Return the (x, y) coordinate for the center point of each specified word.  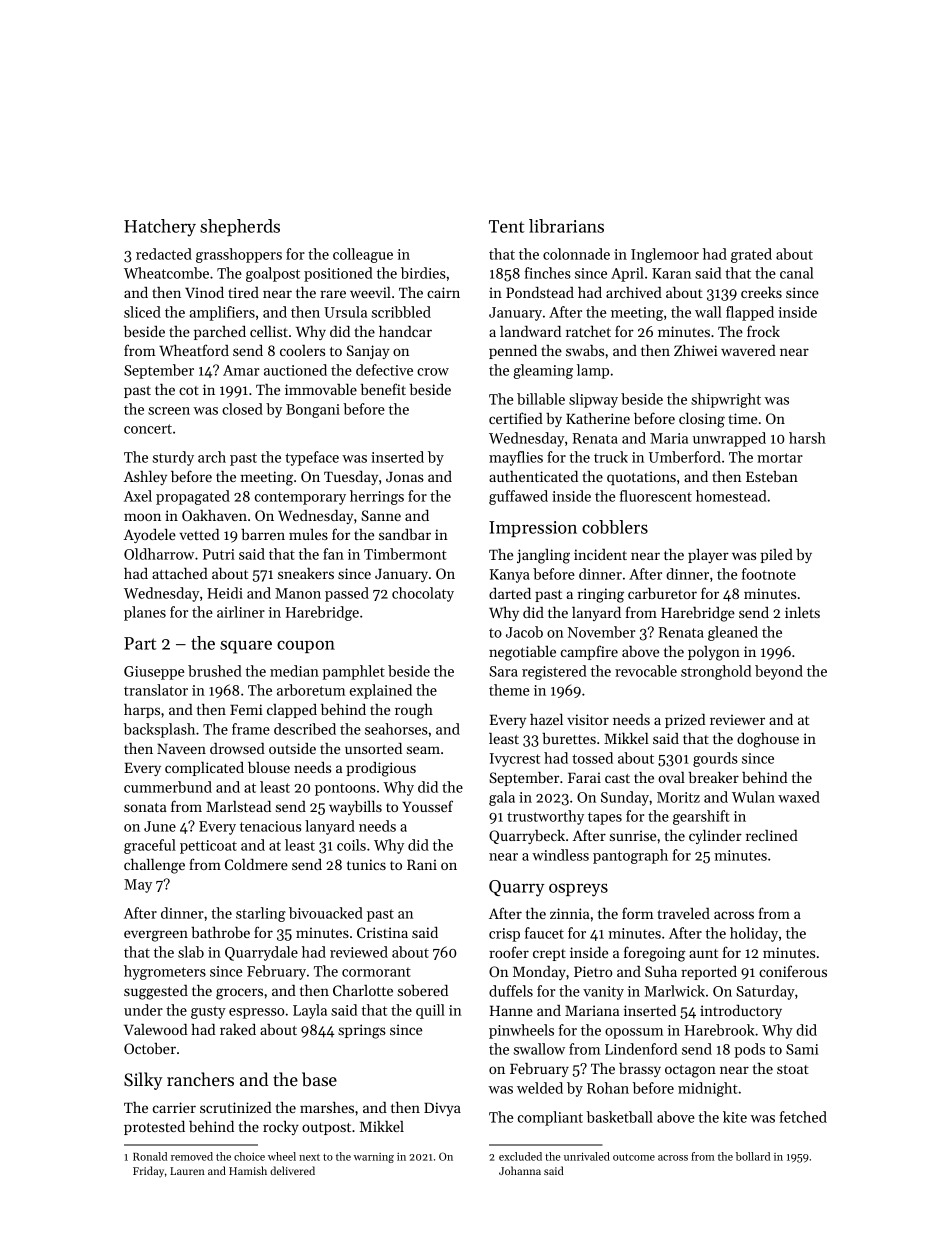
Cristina (382, 932)
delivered (292, 1170)
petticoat (208, 847)
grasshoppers (239, 255)
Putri (219, 554)
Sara (503, 671)
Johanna (520, 1170)
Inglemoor (665, 255)
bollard (753, 1156)
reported (709, 973)
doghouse (768, 740)
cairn (443, 292)
